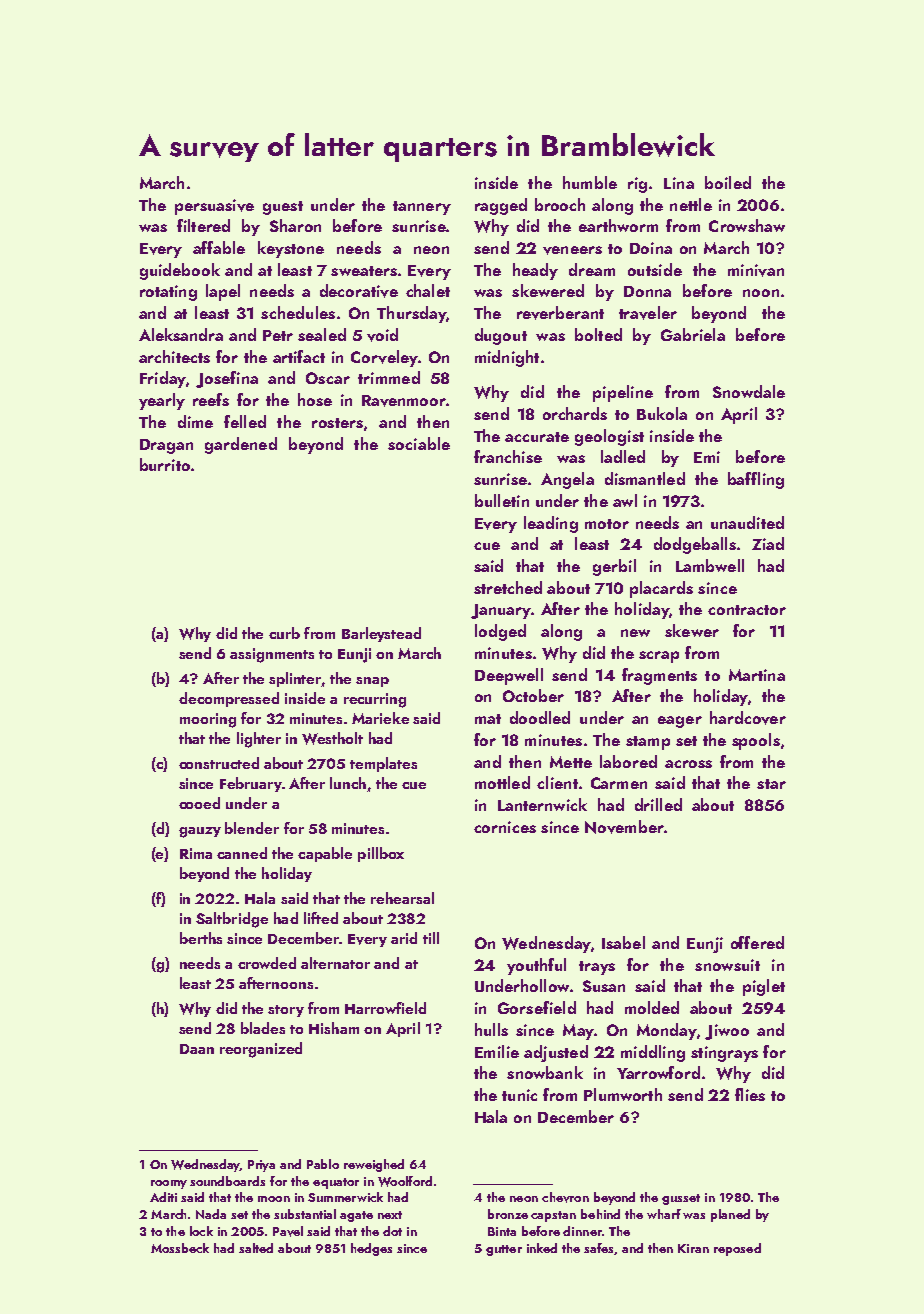 The height and width of the image is (1314, 924). Describe the element at coordinates (730, 1215) in the image. I see `planed` at that location.
